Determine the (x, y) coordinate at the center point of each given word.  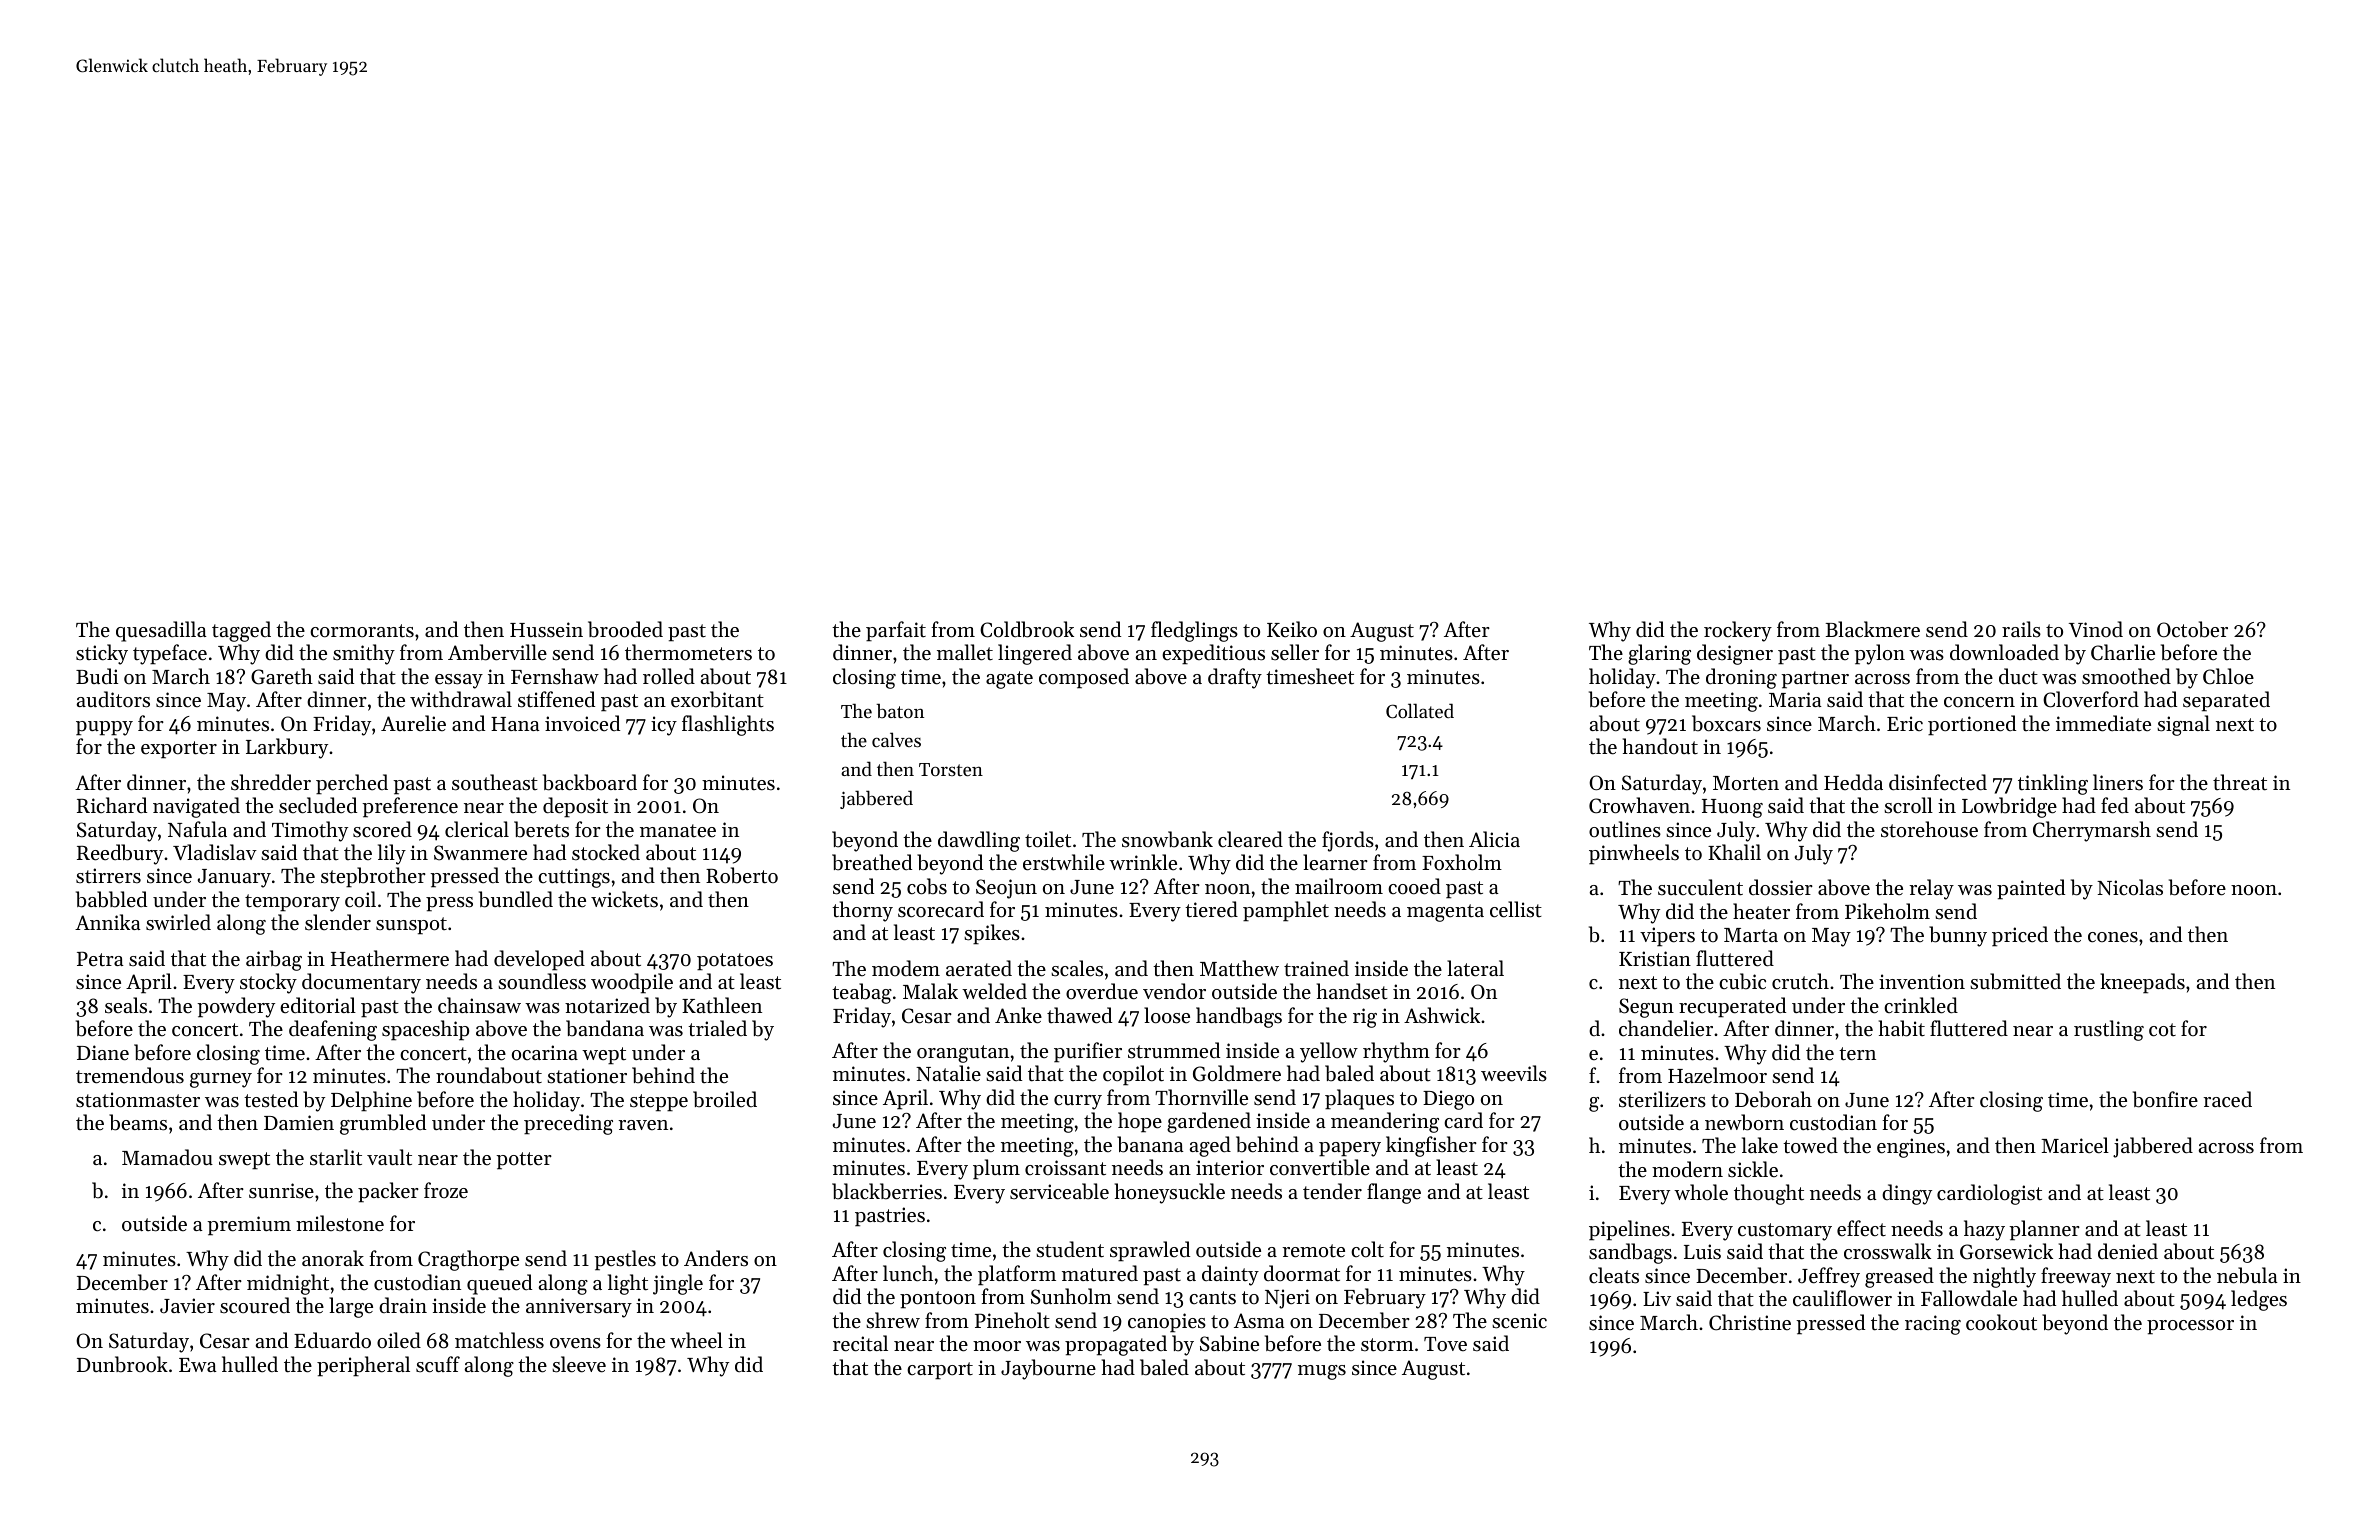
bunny (1958, 936)
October (2192, 629)
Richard (112, 805)
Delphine (371, 1101)
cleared (1250, 839)
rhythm (1396, 1052)
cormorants (362, 631)
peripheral (363, 1366)
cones (2113, 937)
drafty (1235, 678)
